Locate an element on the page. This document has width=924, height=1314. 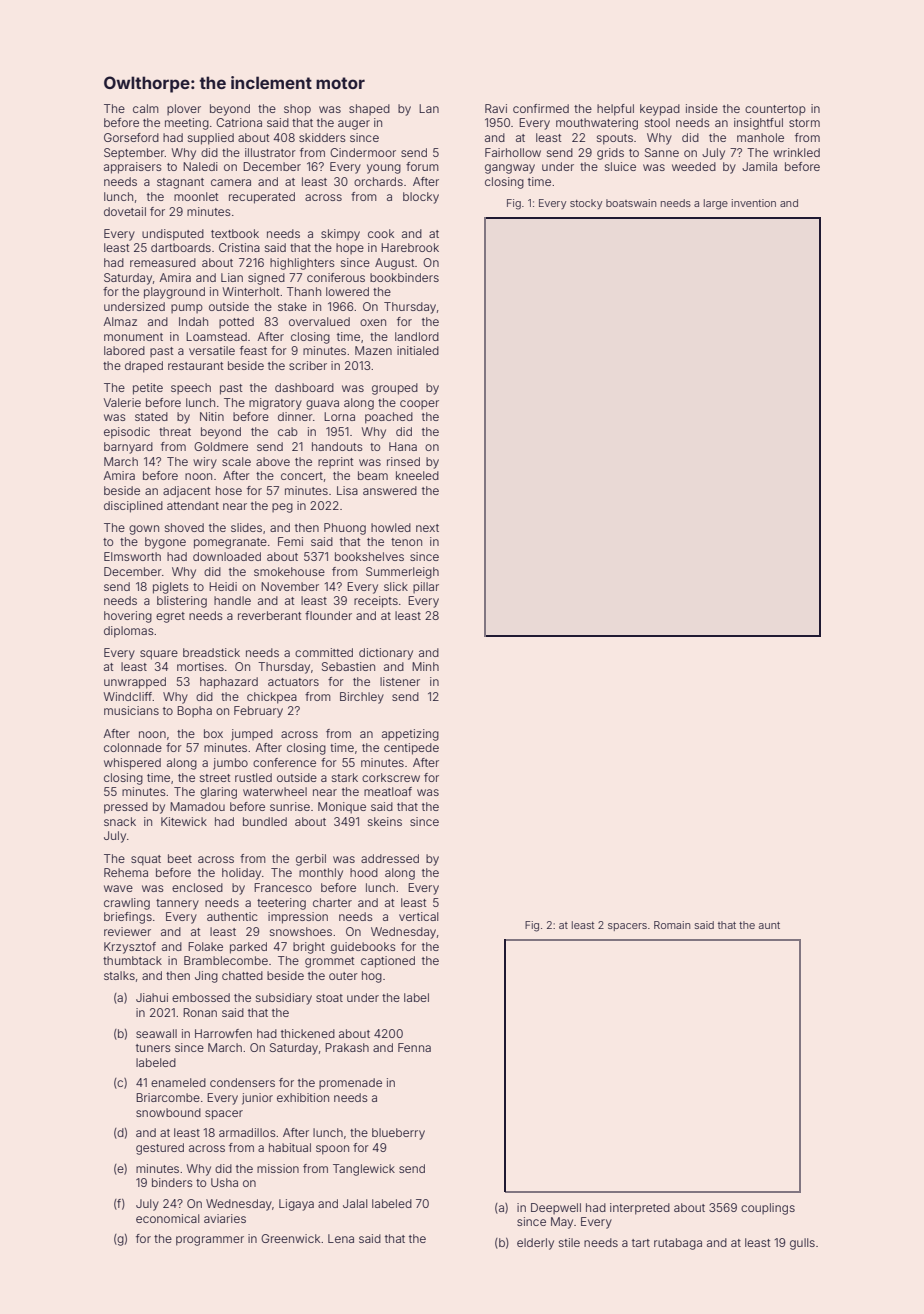
Minh is located at coordinates (425, 666).
